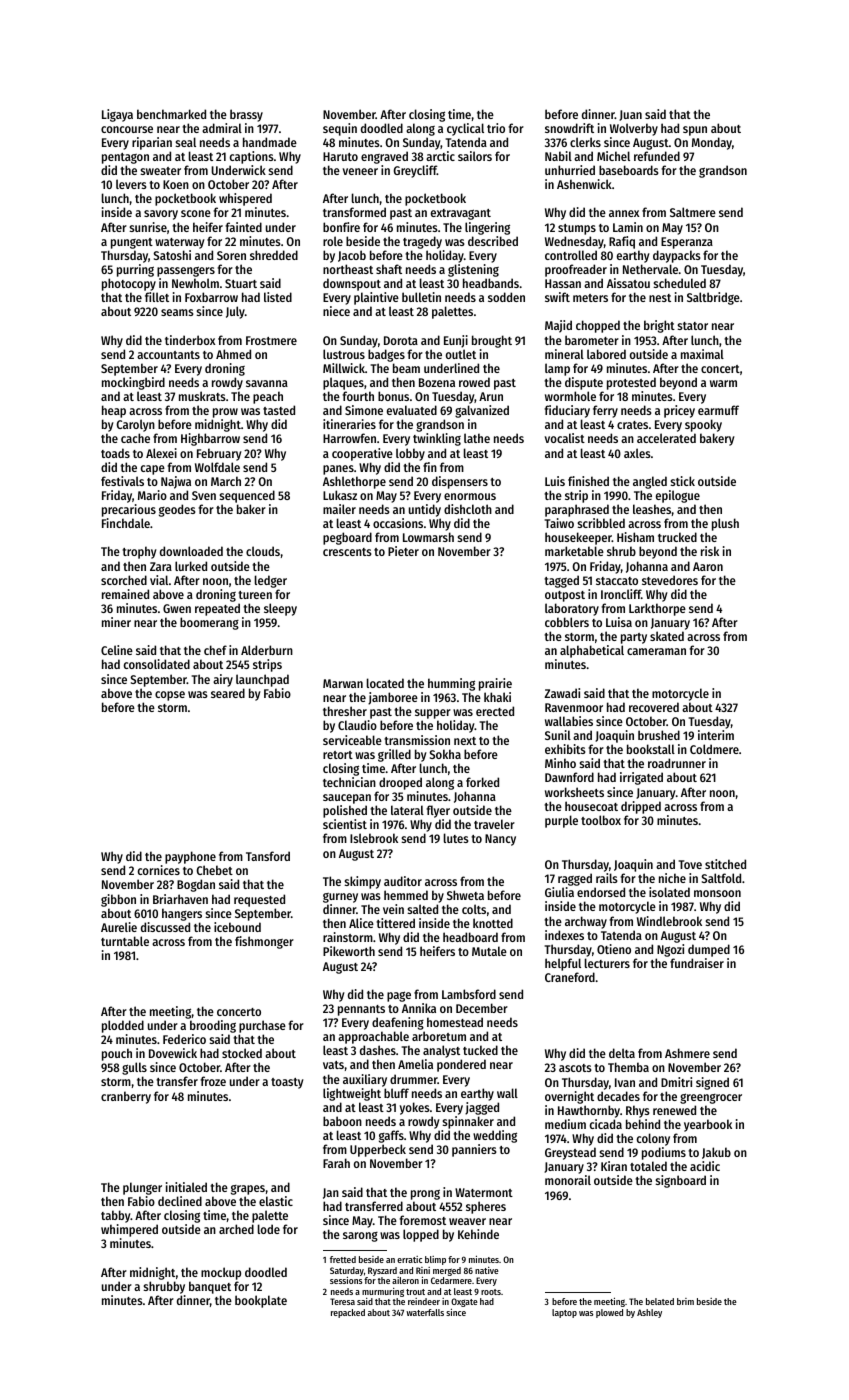  I want to click on initialed, so click(186, 1187).
